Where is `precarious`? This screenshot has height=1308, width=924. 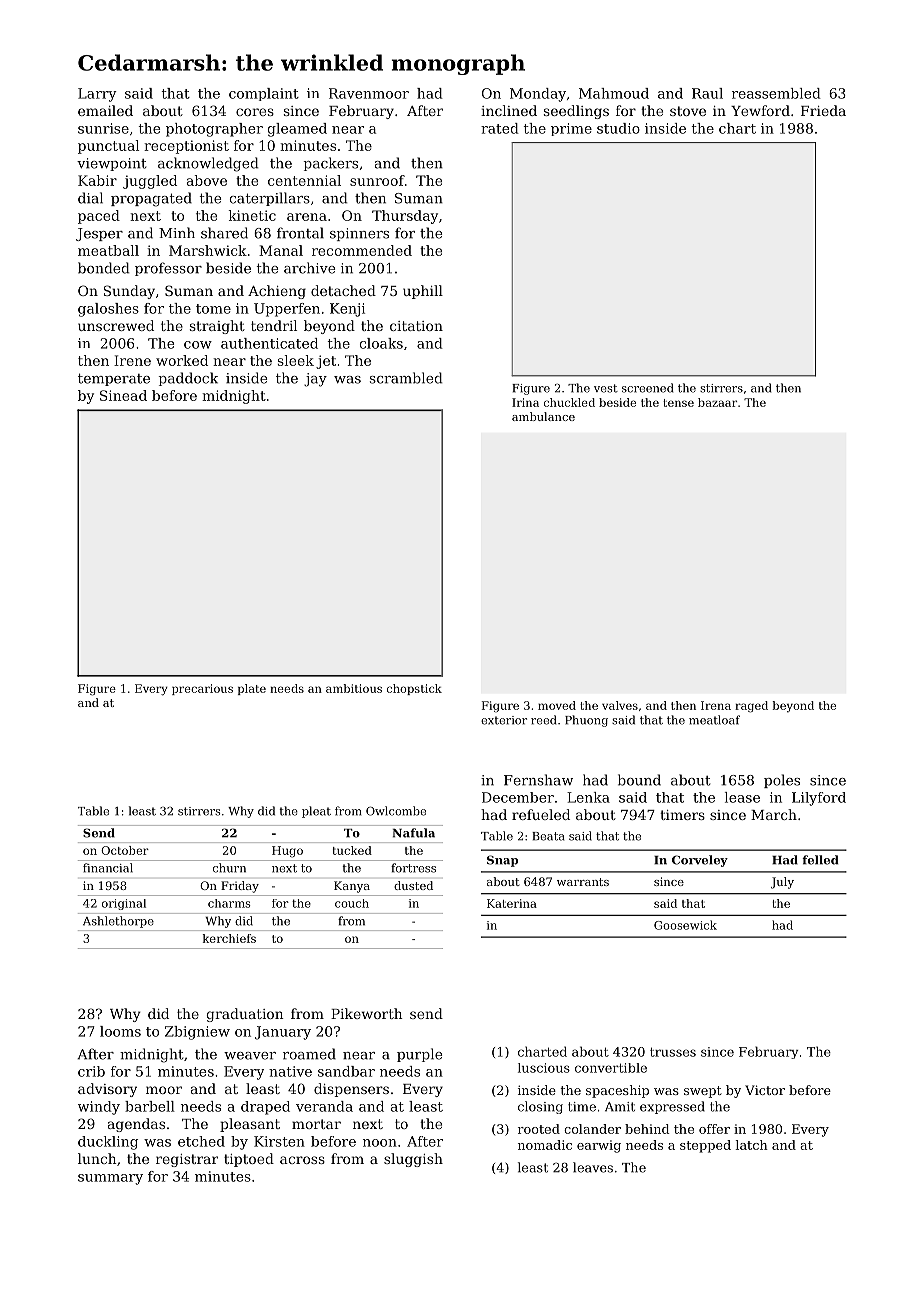
precarious is located at coordinates (202, 689).
